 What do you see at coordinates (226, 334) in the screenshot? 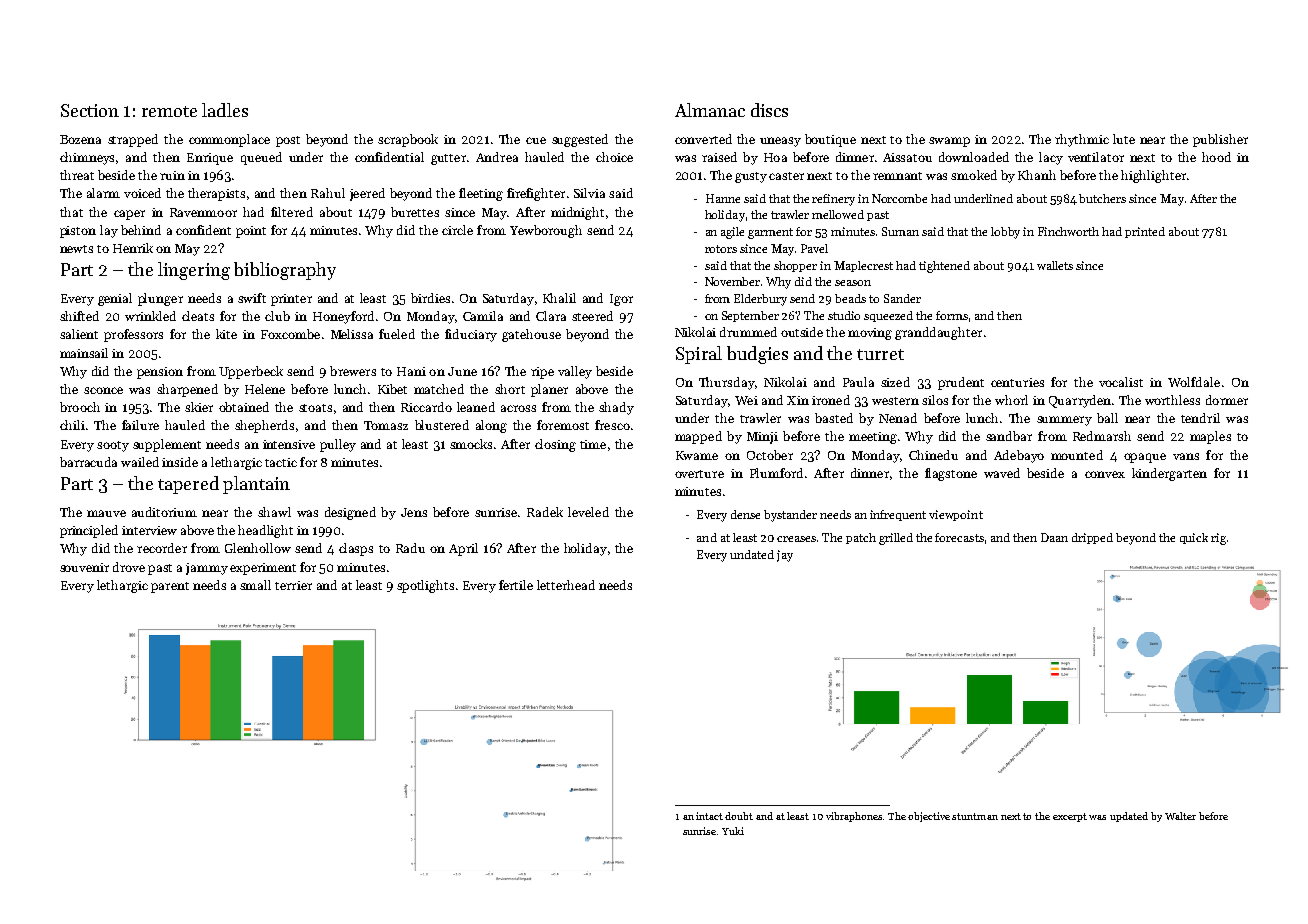
I see `kite` at bounding box center [226, 334].
